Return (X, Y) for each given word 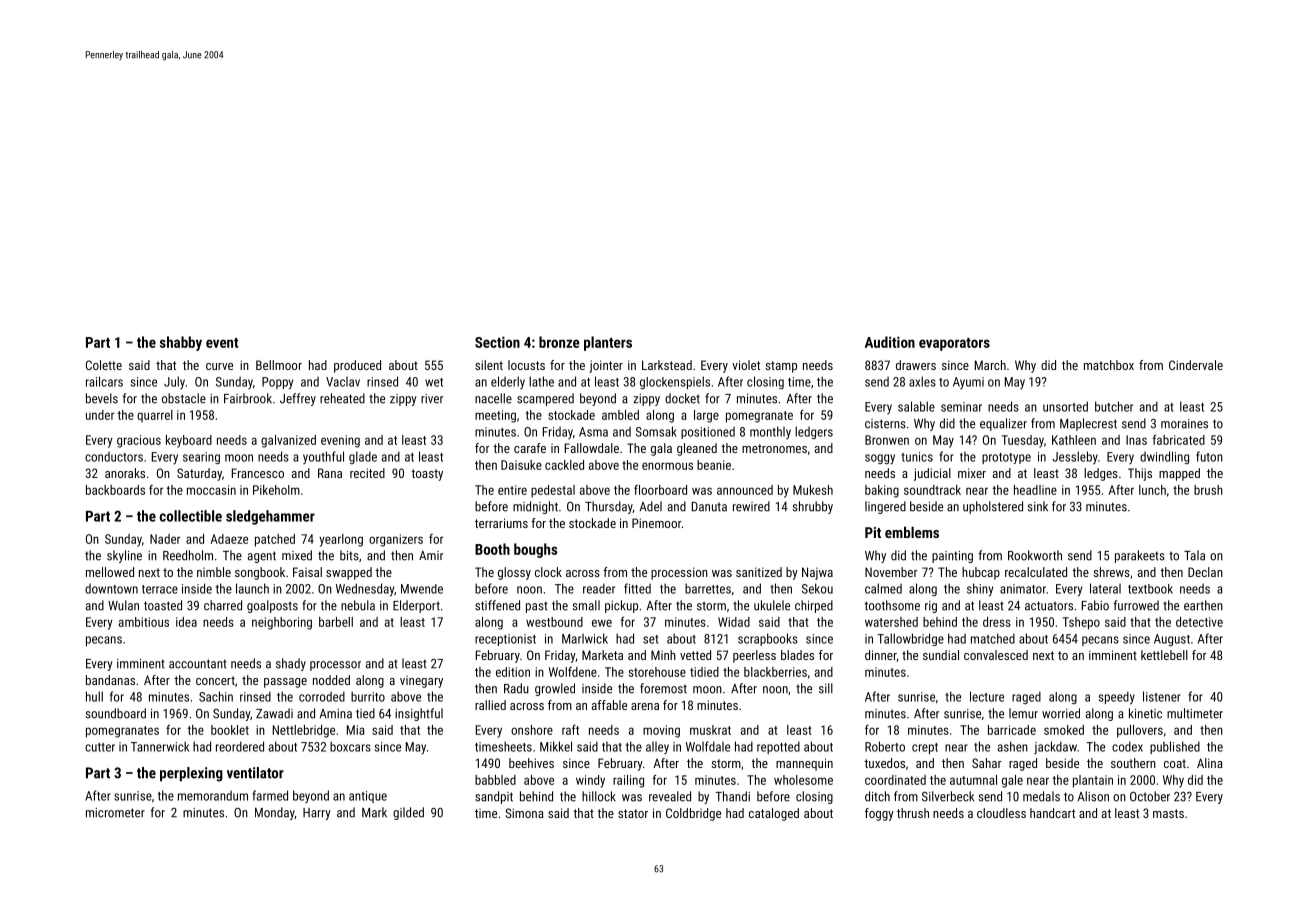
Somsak (656, 431)
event (222, 343)
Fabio (1095, 605)
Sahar (986, 763)
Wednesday (365, 590)
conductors (114, 456)
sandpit (494, 797)
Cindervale (1196, 365)
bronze (559, 342)
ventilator (255, 773)
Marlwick (585, 638)
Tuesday (1023, 441)
